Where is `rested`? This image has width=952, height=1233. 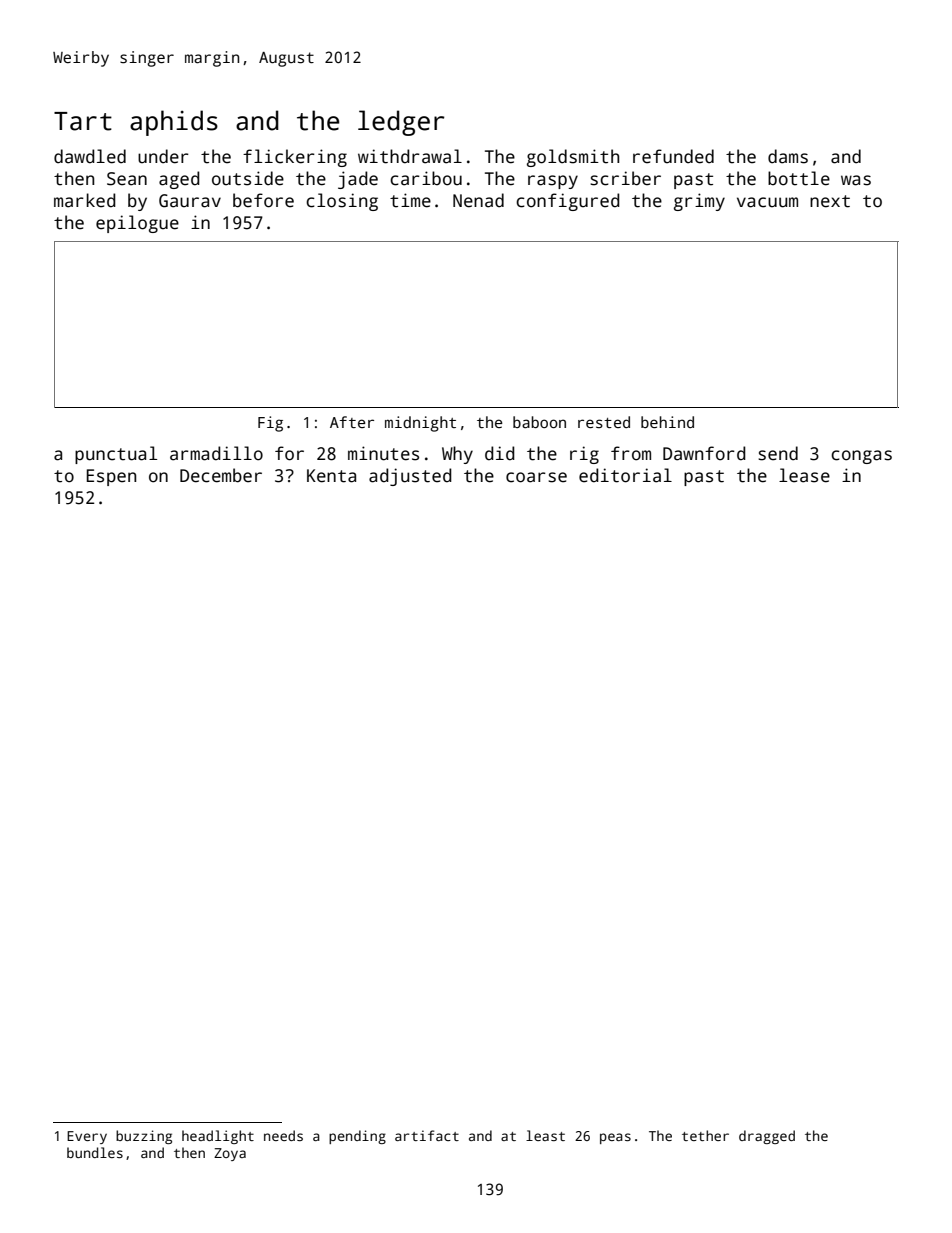
rested is located at coordinates (604, 422).
